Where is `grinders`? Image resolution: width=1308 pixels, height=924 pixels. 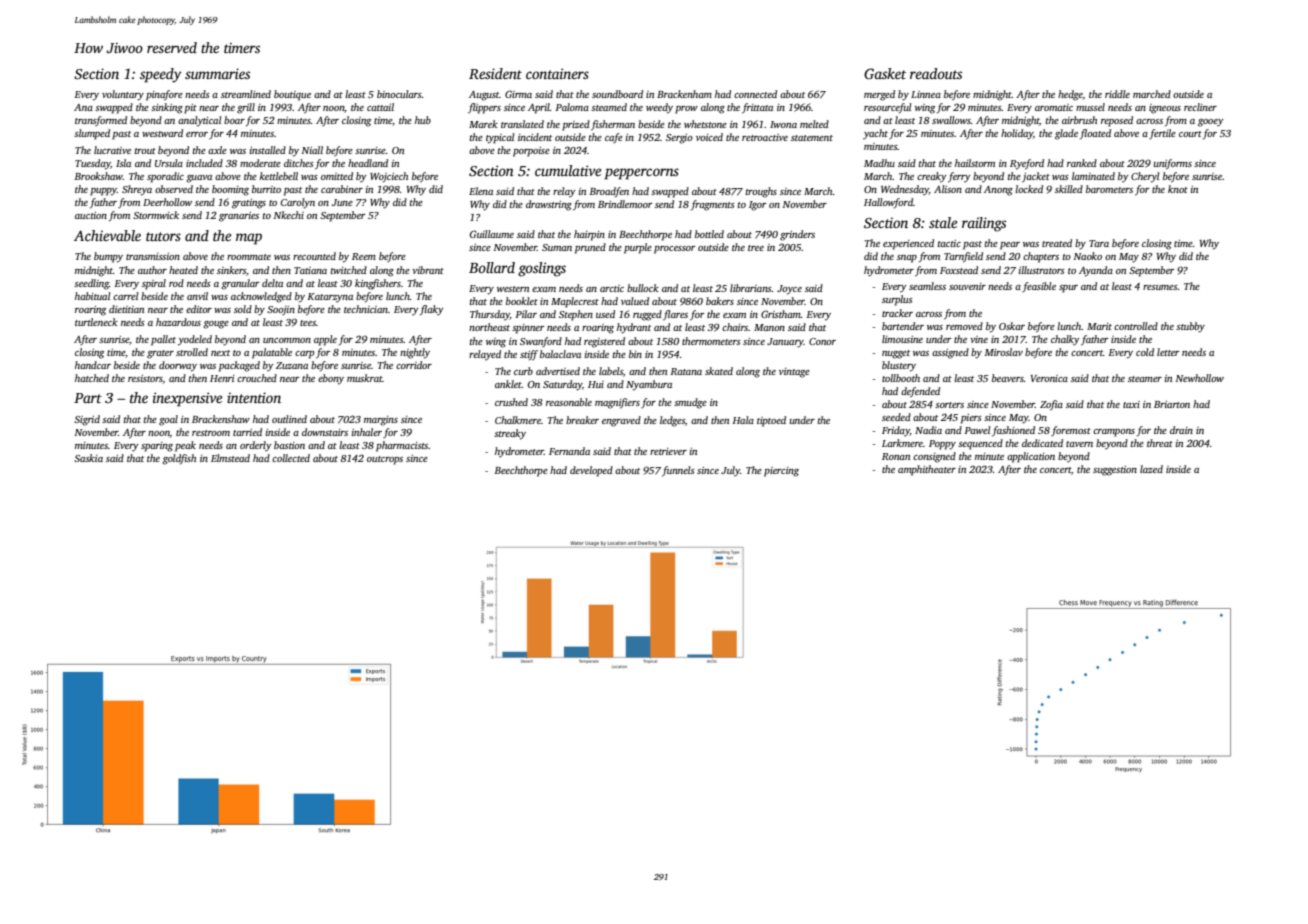 grinders is located at coordinates (797, 235).
